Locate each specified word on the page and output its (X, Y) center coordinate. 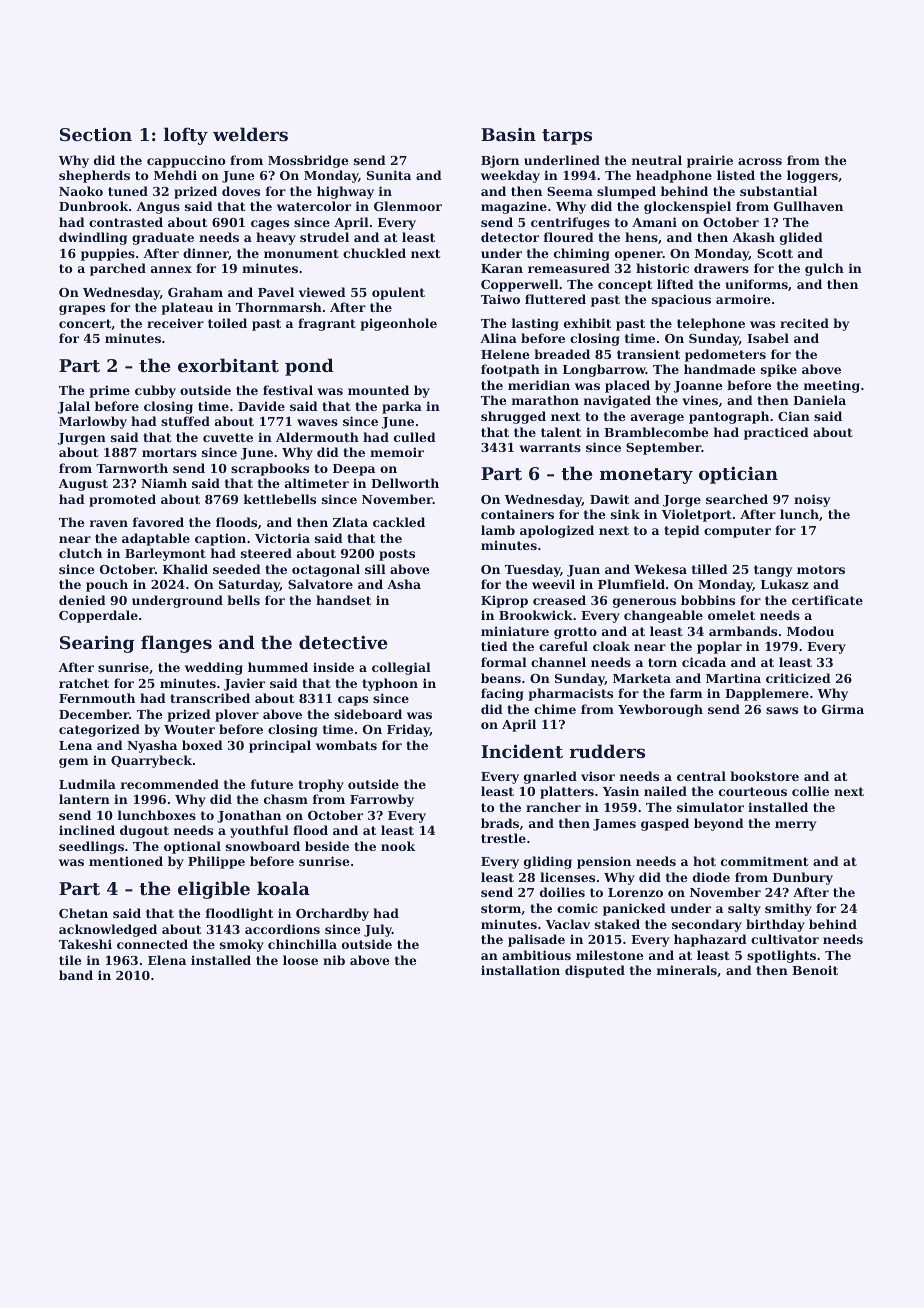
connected (152, 944)
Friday (408, 730)
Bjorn (500, 161)
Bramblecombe (656, 432)
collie (810, 791)
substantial (778, 191)
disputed (595, 971)
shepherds (94, 176)
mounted (378, 390)
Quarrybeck (151, 761)
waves (317, 422)
